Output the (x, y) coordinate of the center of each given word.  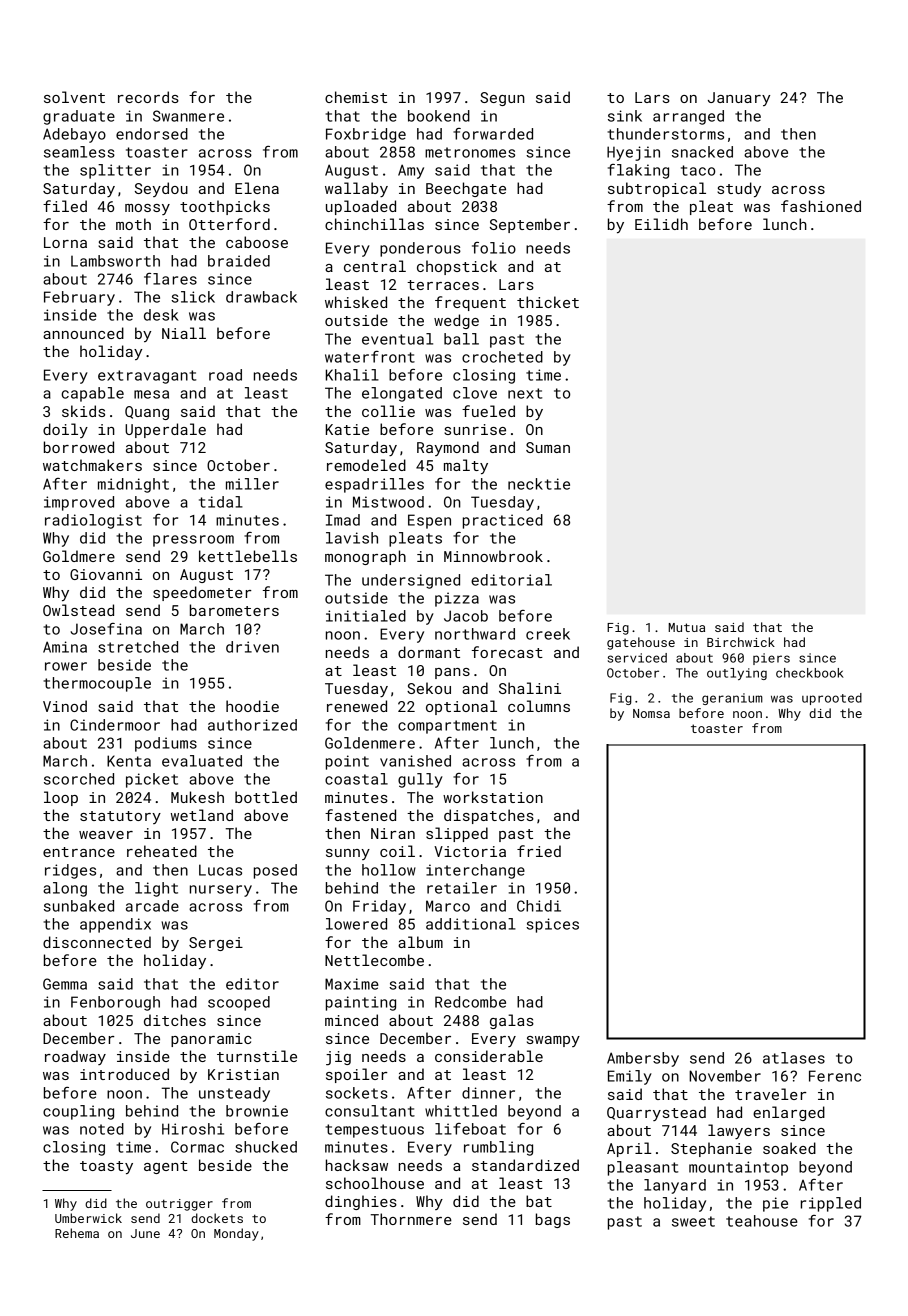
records (148, 97)
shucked (266, 1147)
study (739, 189)
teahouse (762, 1221)
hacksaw (357, 1165)
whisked (356, 302)
